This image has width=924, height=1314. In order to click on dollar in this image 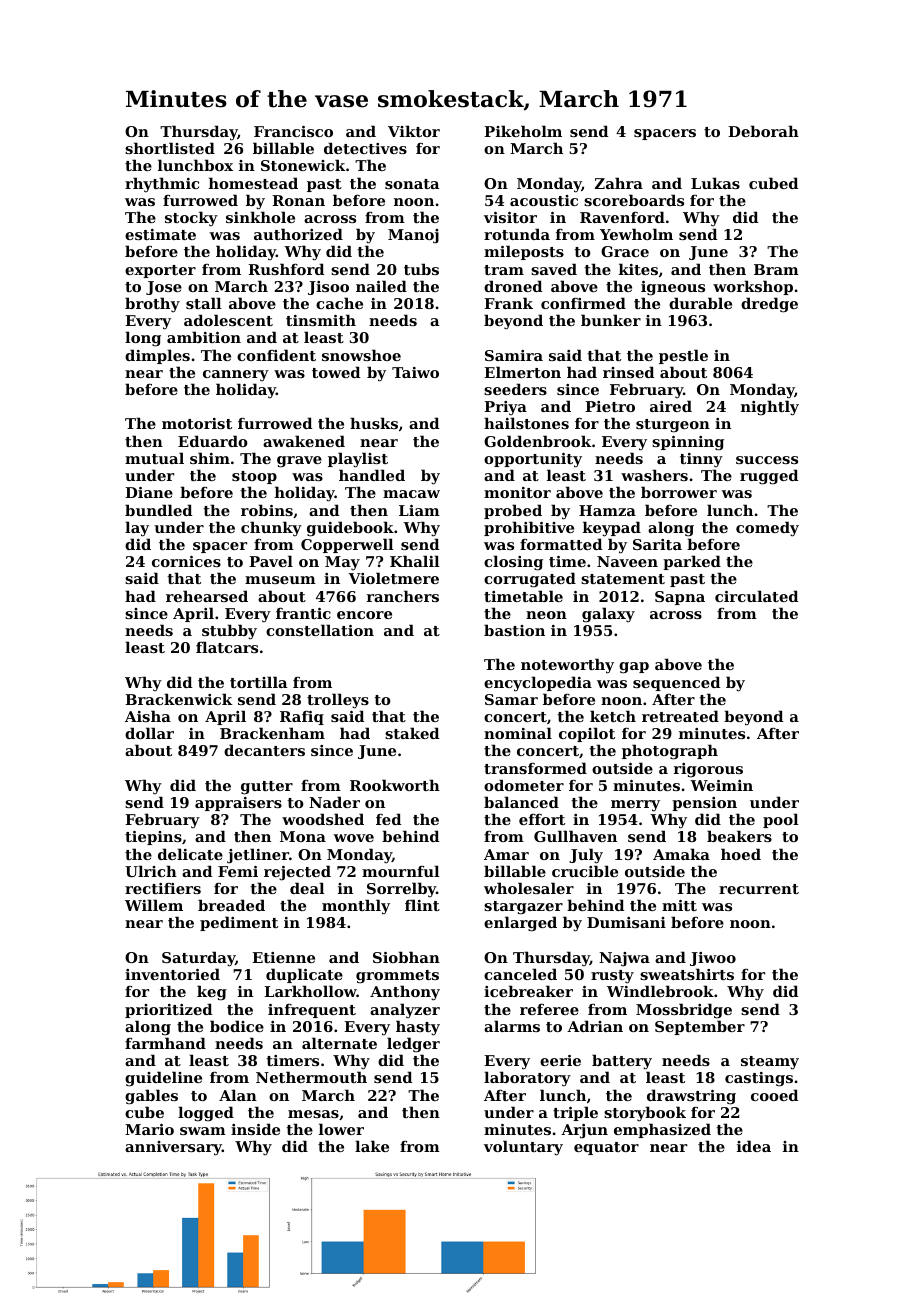, I will do `click(149, 733)`.
